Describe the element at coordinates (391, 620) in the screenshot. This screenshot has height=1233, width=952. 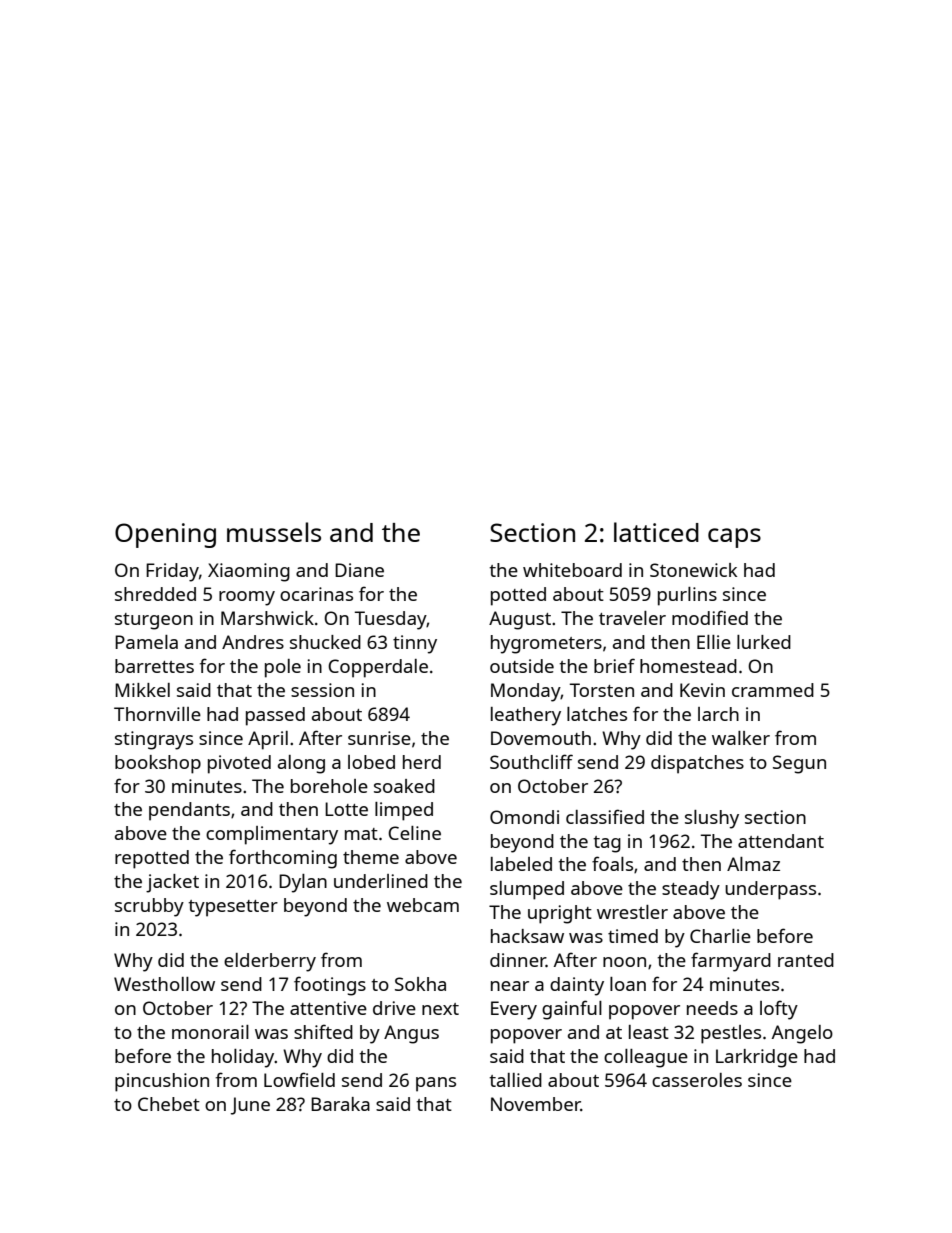
I see `Tuesday` at that location.
